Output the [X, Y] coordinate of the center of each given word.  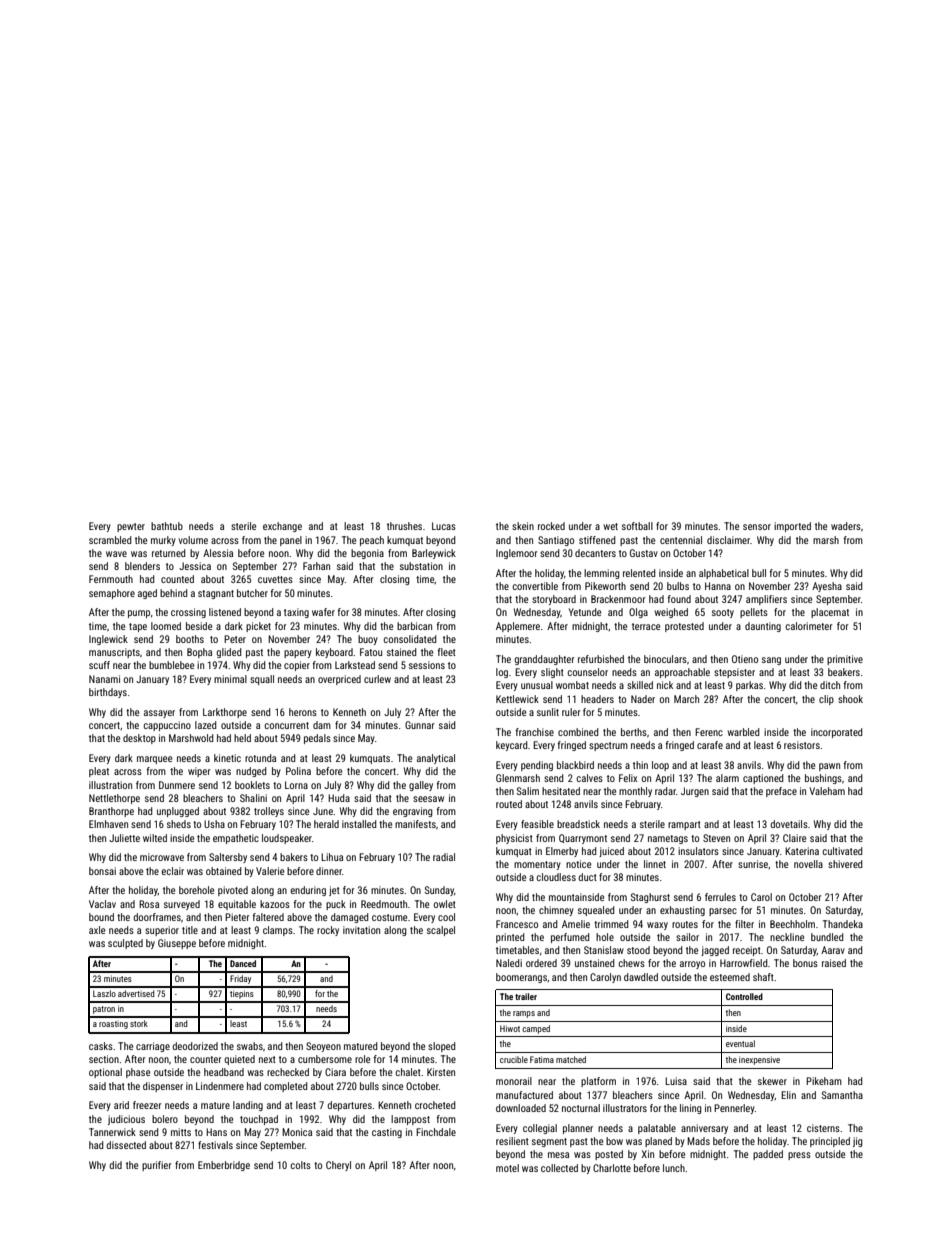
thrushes [404, 526]
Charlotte [612, 1168]
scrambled [110, 540]
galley [421, 786]
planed [658, 1142]
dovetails [789, 824]
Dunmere [177, 785]
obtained [224, 871]
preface [781, 792]
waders [846, 526]
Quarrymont [583, 839]
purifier [156, 1166]
